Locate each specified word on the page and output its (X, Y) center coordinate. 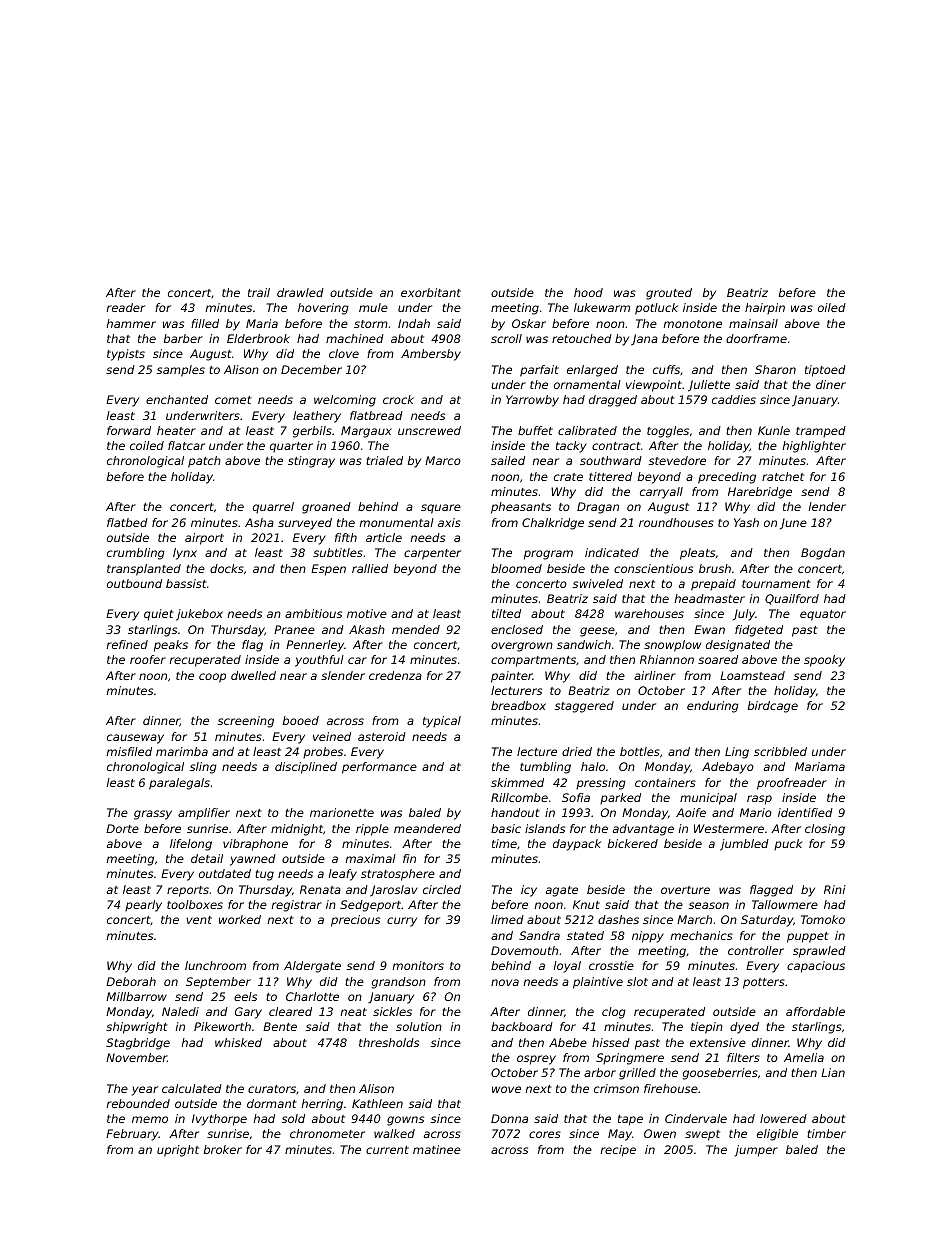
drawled (300, 292)
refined (127, 644)
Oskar (529, 323)
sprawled (819, 952)
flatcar (186, 445)
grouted (669, 294)
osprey (536, 1060)
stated (585, 935)
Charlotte (312, 996)
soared (718, 659)
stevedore (677, 460)
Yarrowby (532, 401)
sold (293, 1118)
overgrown (522, 647)
